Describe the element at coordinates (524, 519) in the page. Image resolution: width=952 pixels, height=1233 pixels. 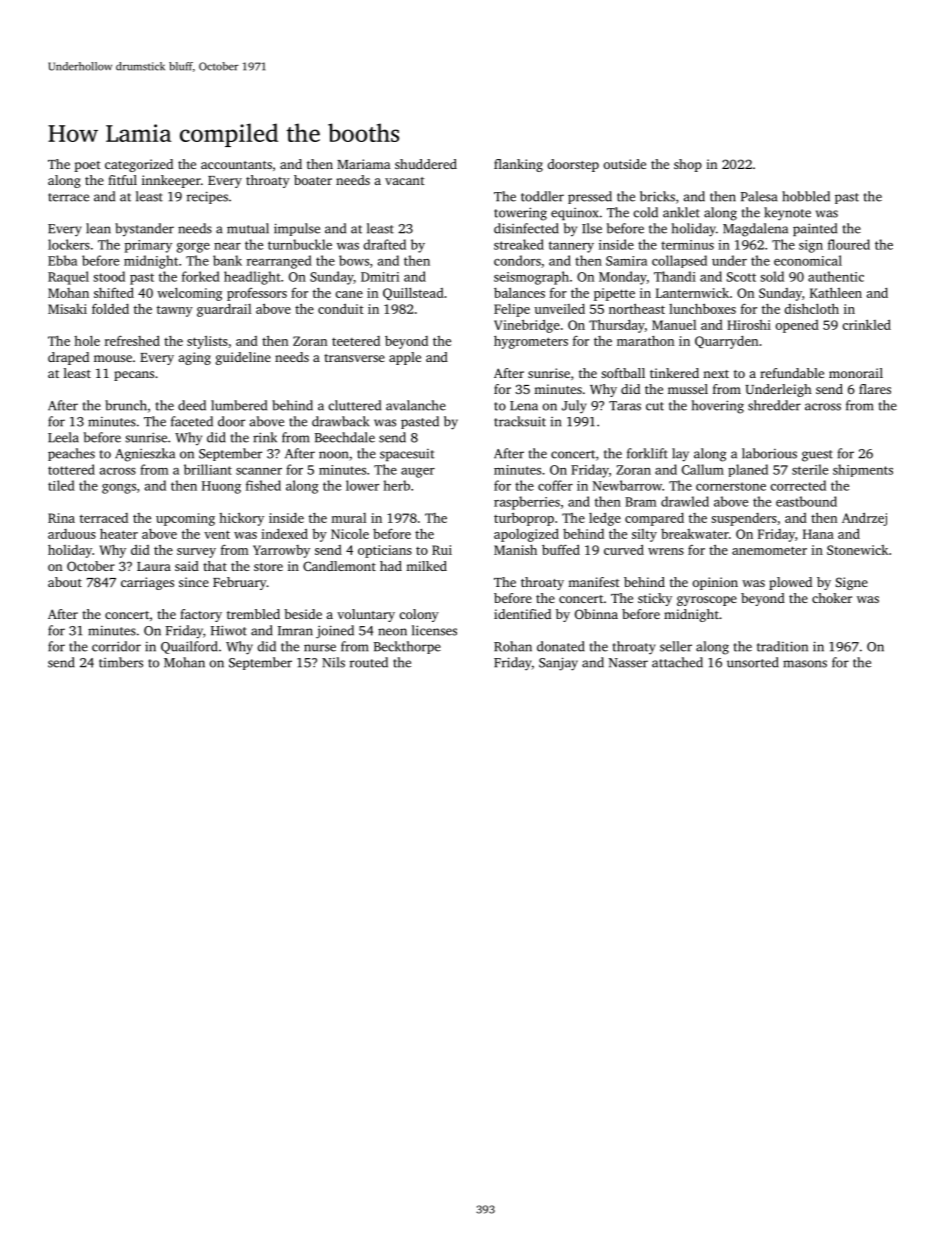
I see `turboprop` at that location.
